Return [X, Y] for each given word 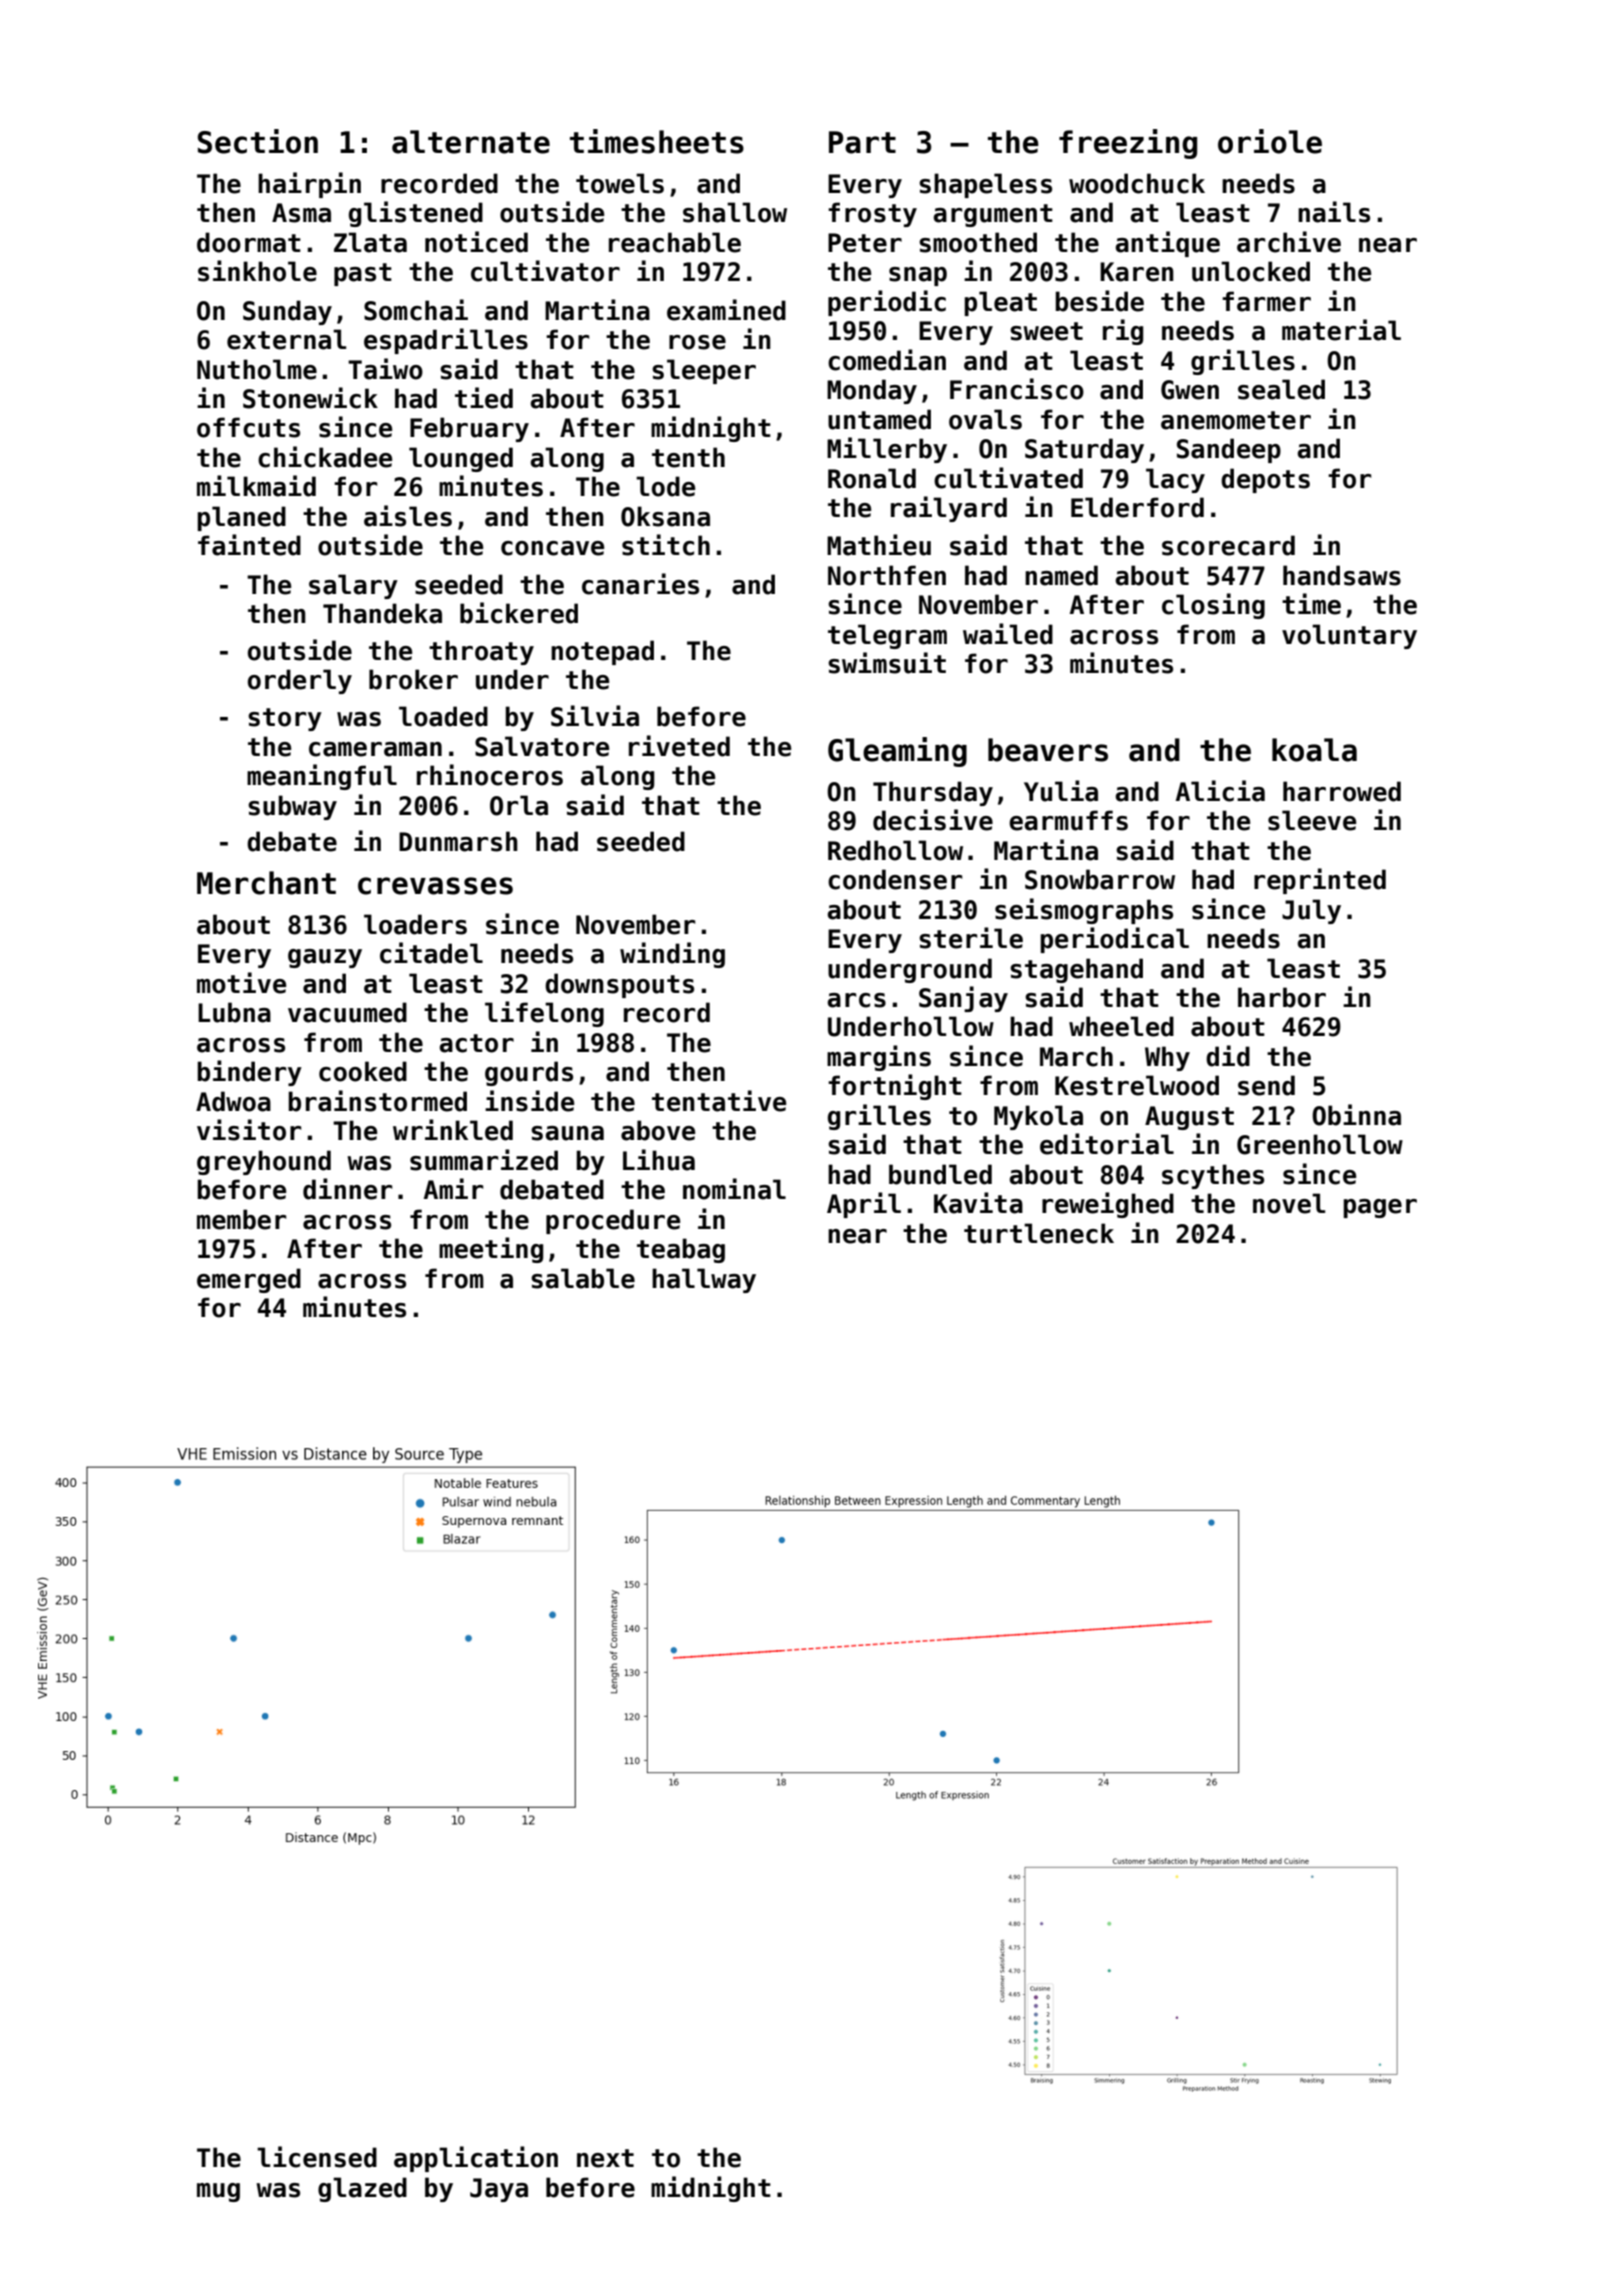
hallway [704, 1280]
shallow [735, 212]
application [476, 2159]
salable [583, 1278]
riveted [679, 746]
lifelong [544, 1014]
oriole [1270, 141]
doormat [249, 242]
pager [1380, 1208]
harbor [1282, 997]
